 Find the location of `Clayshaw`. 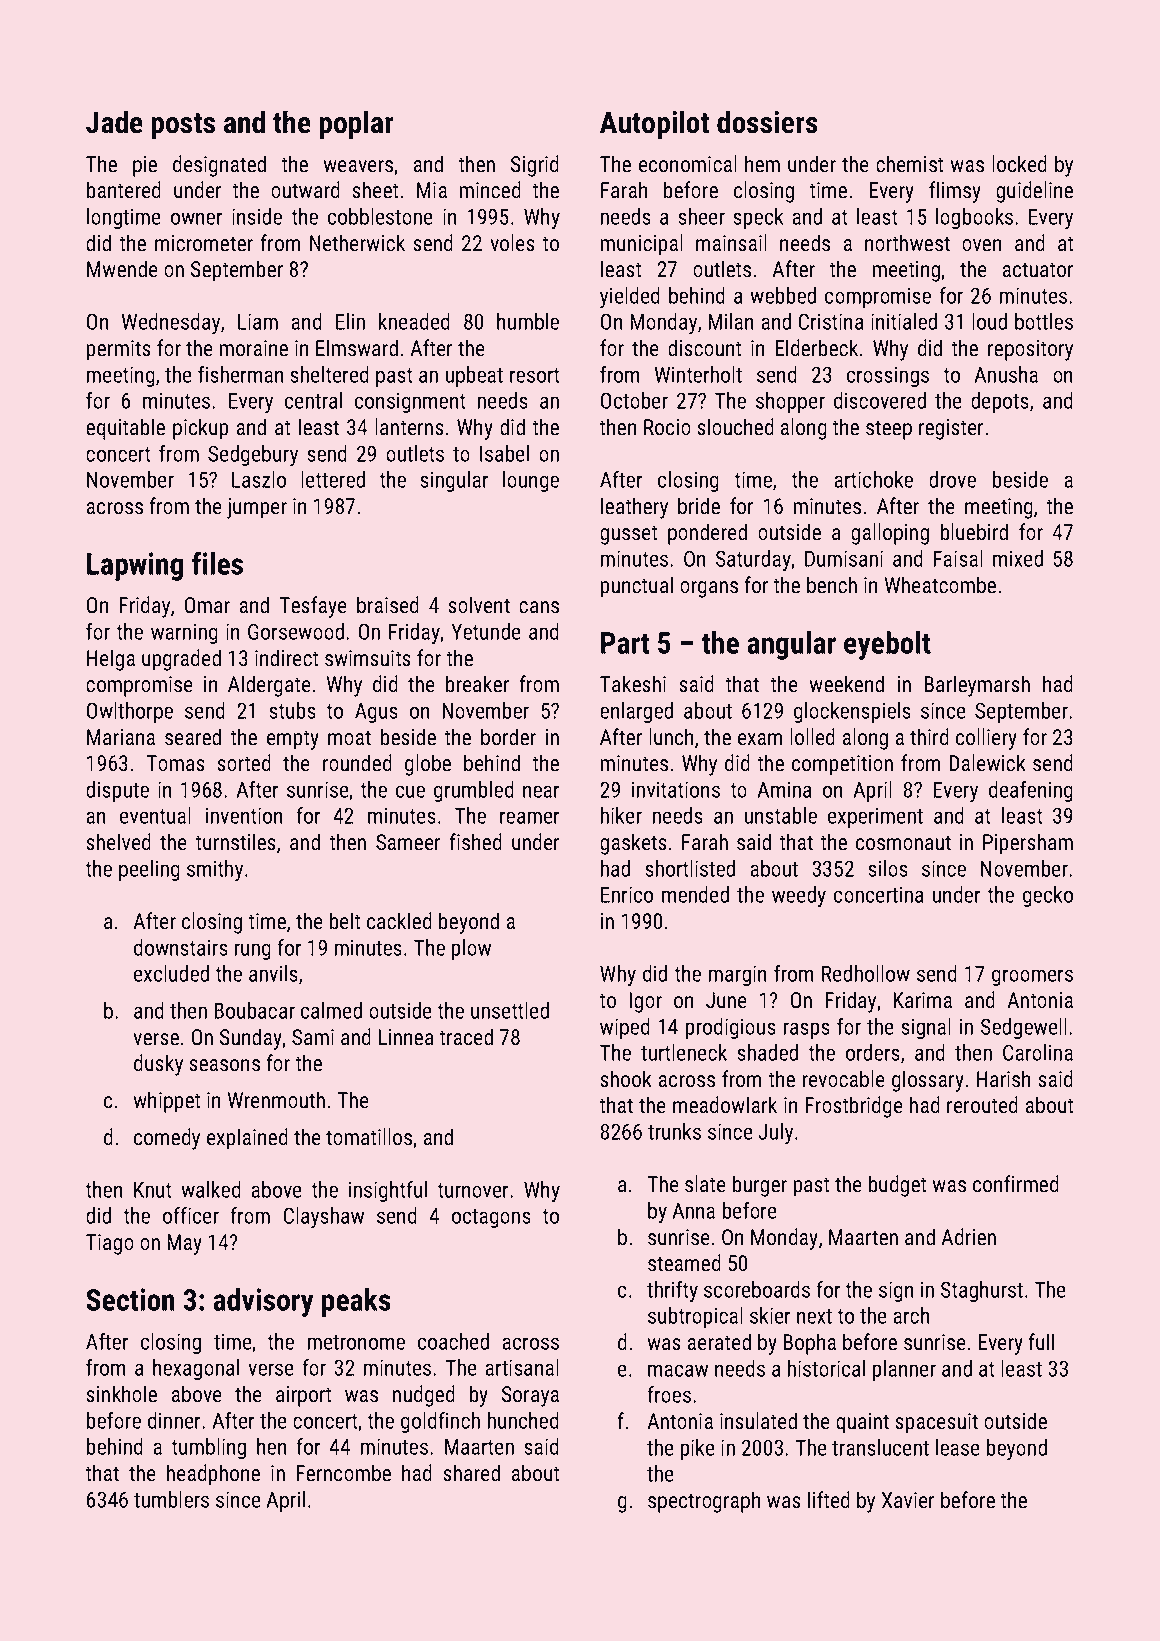

Clayshaw is located at coordinates (324, 1217).
